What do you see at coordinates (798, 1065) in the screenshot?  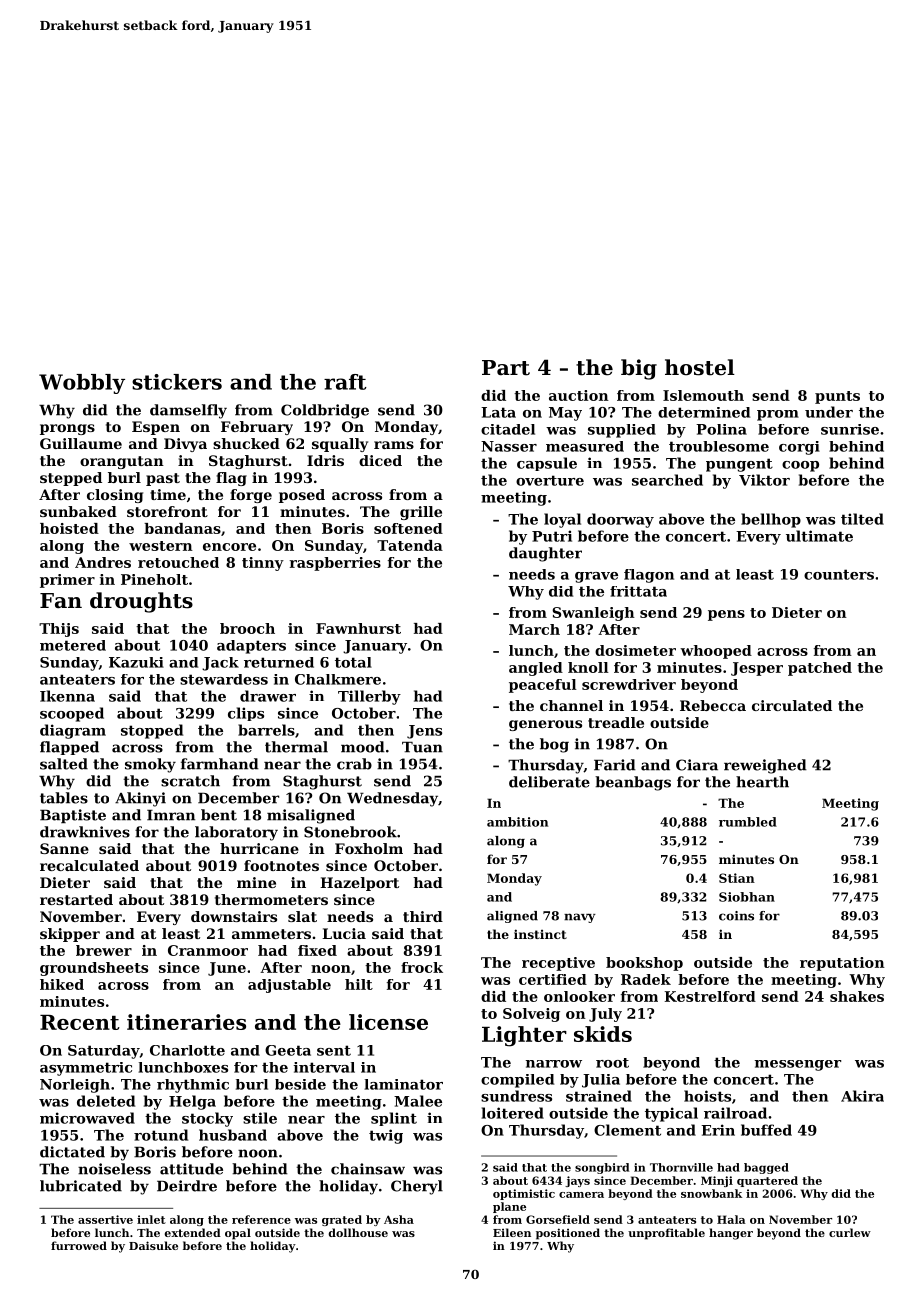 I see `messenger` at bounding box center [798, 1065].
